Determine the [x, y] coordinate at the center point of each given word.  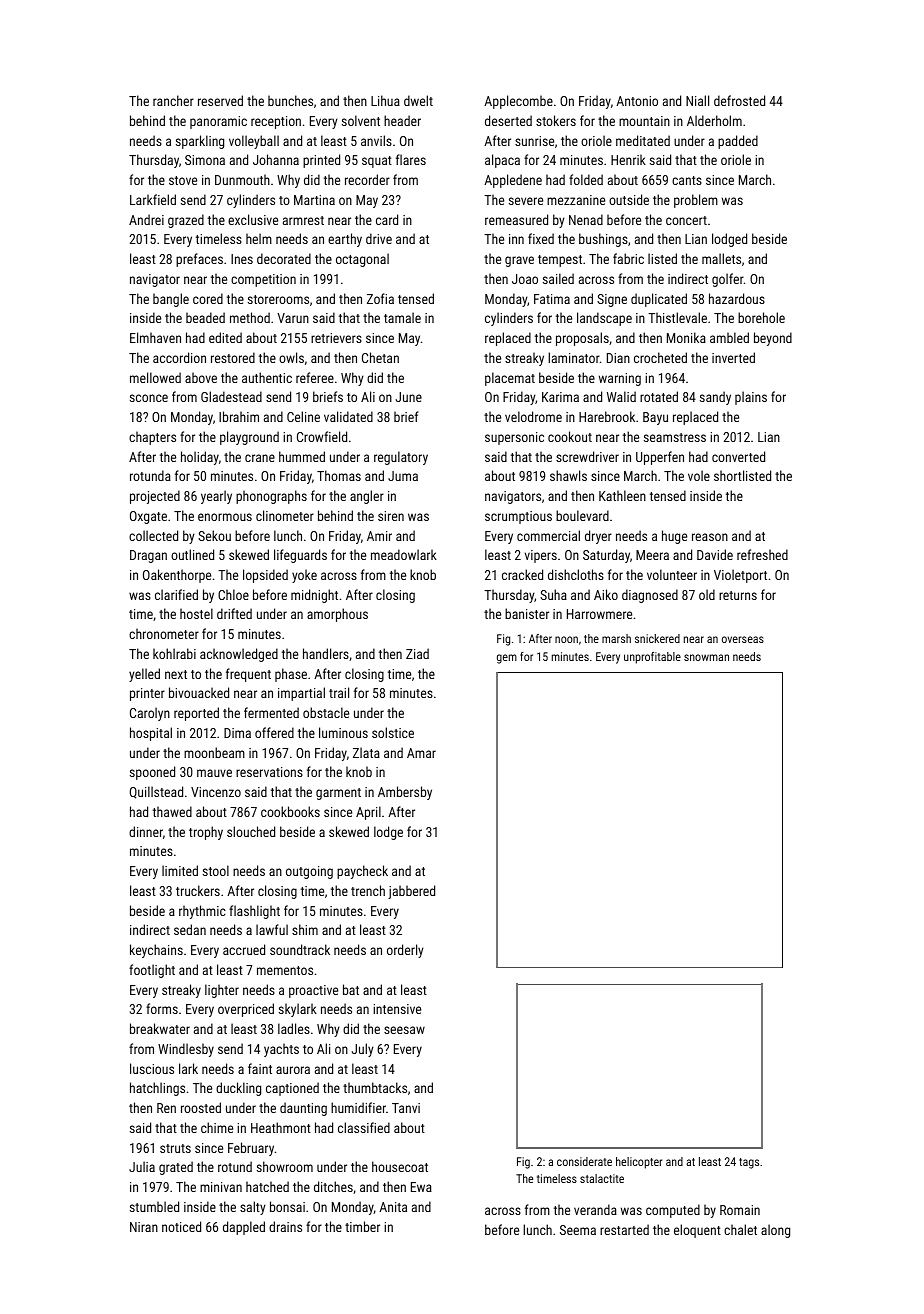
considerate [584, 1161]
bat [351, 989]
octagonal [362, 260]
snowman [706, 657]
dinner [146, 831]
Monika [686, 337]
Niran [144, 1227]
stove [183, 180]
